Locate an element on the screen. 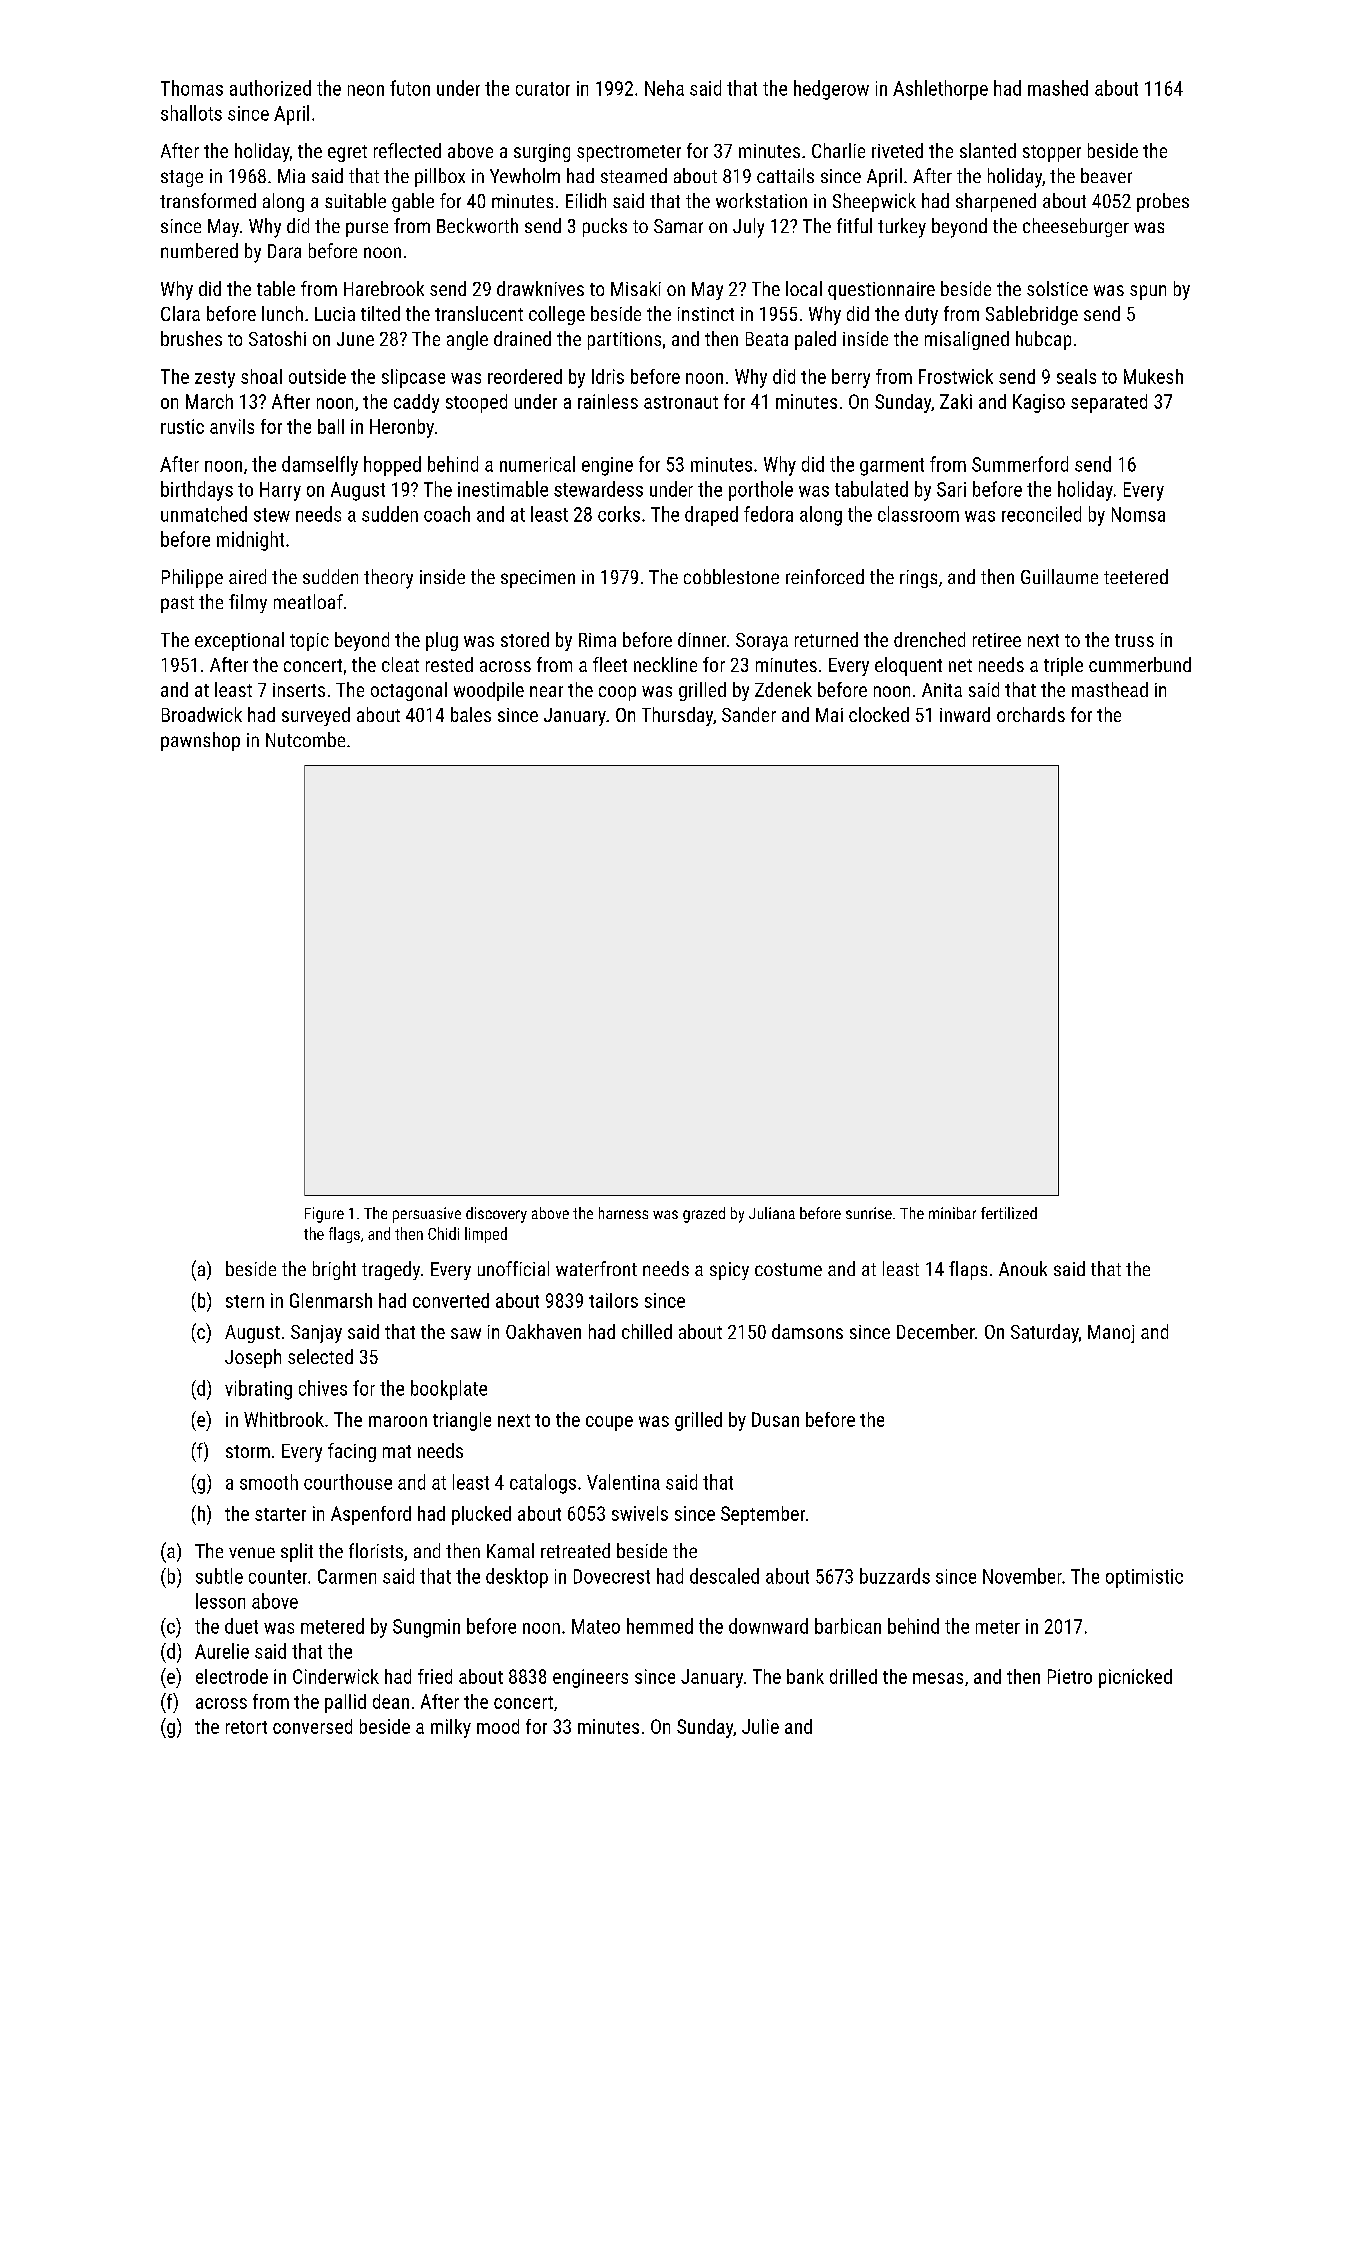 The height and width of the screenshot is (2246, 1363). gable is located at coordinates (413, 202).
